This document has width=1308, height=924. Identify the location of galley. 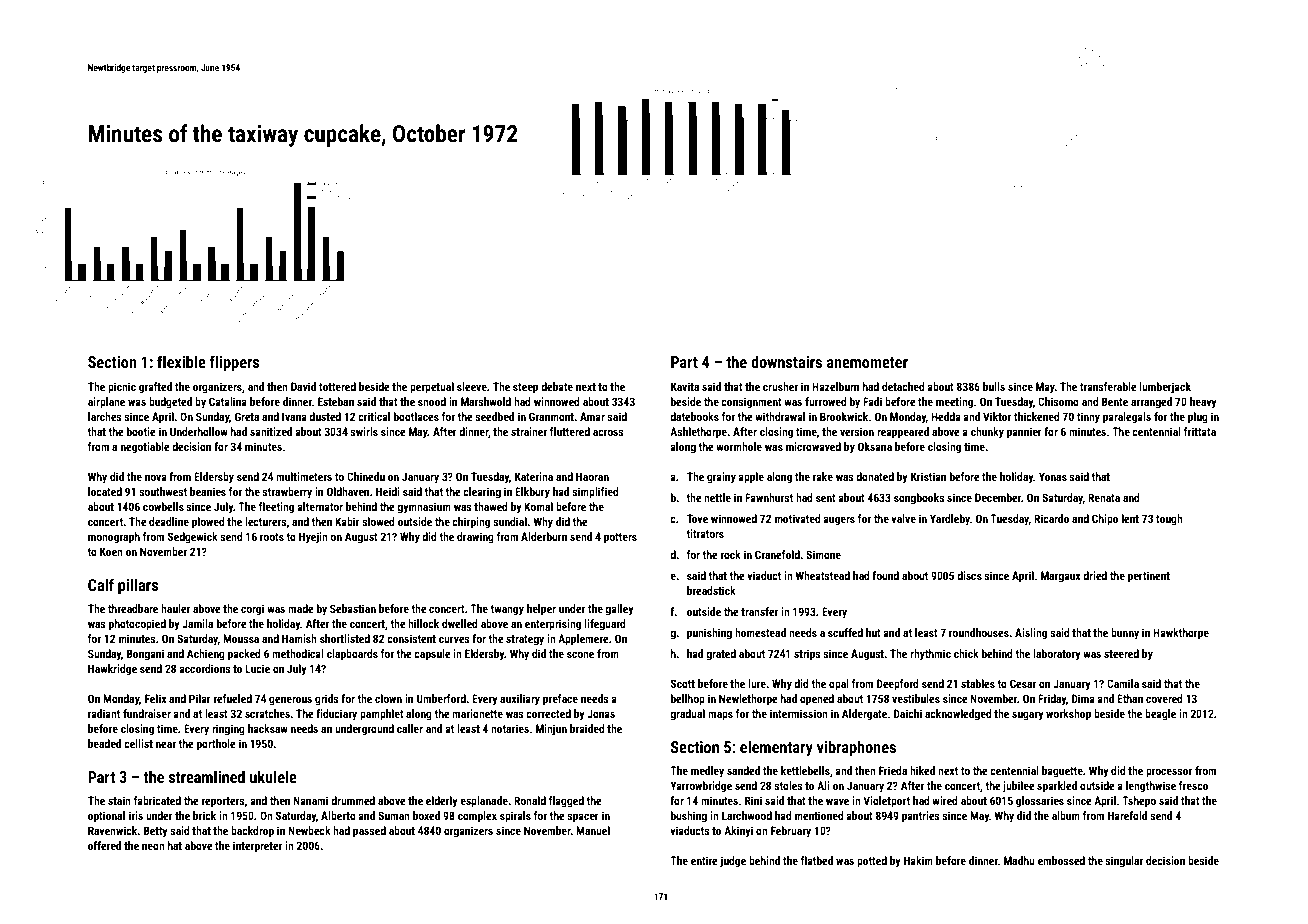
(619, 610).
